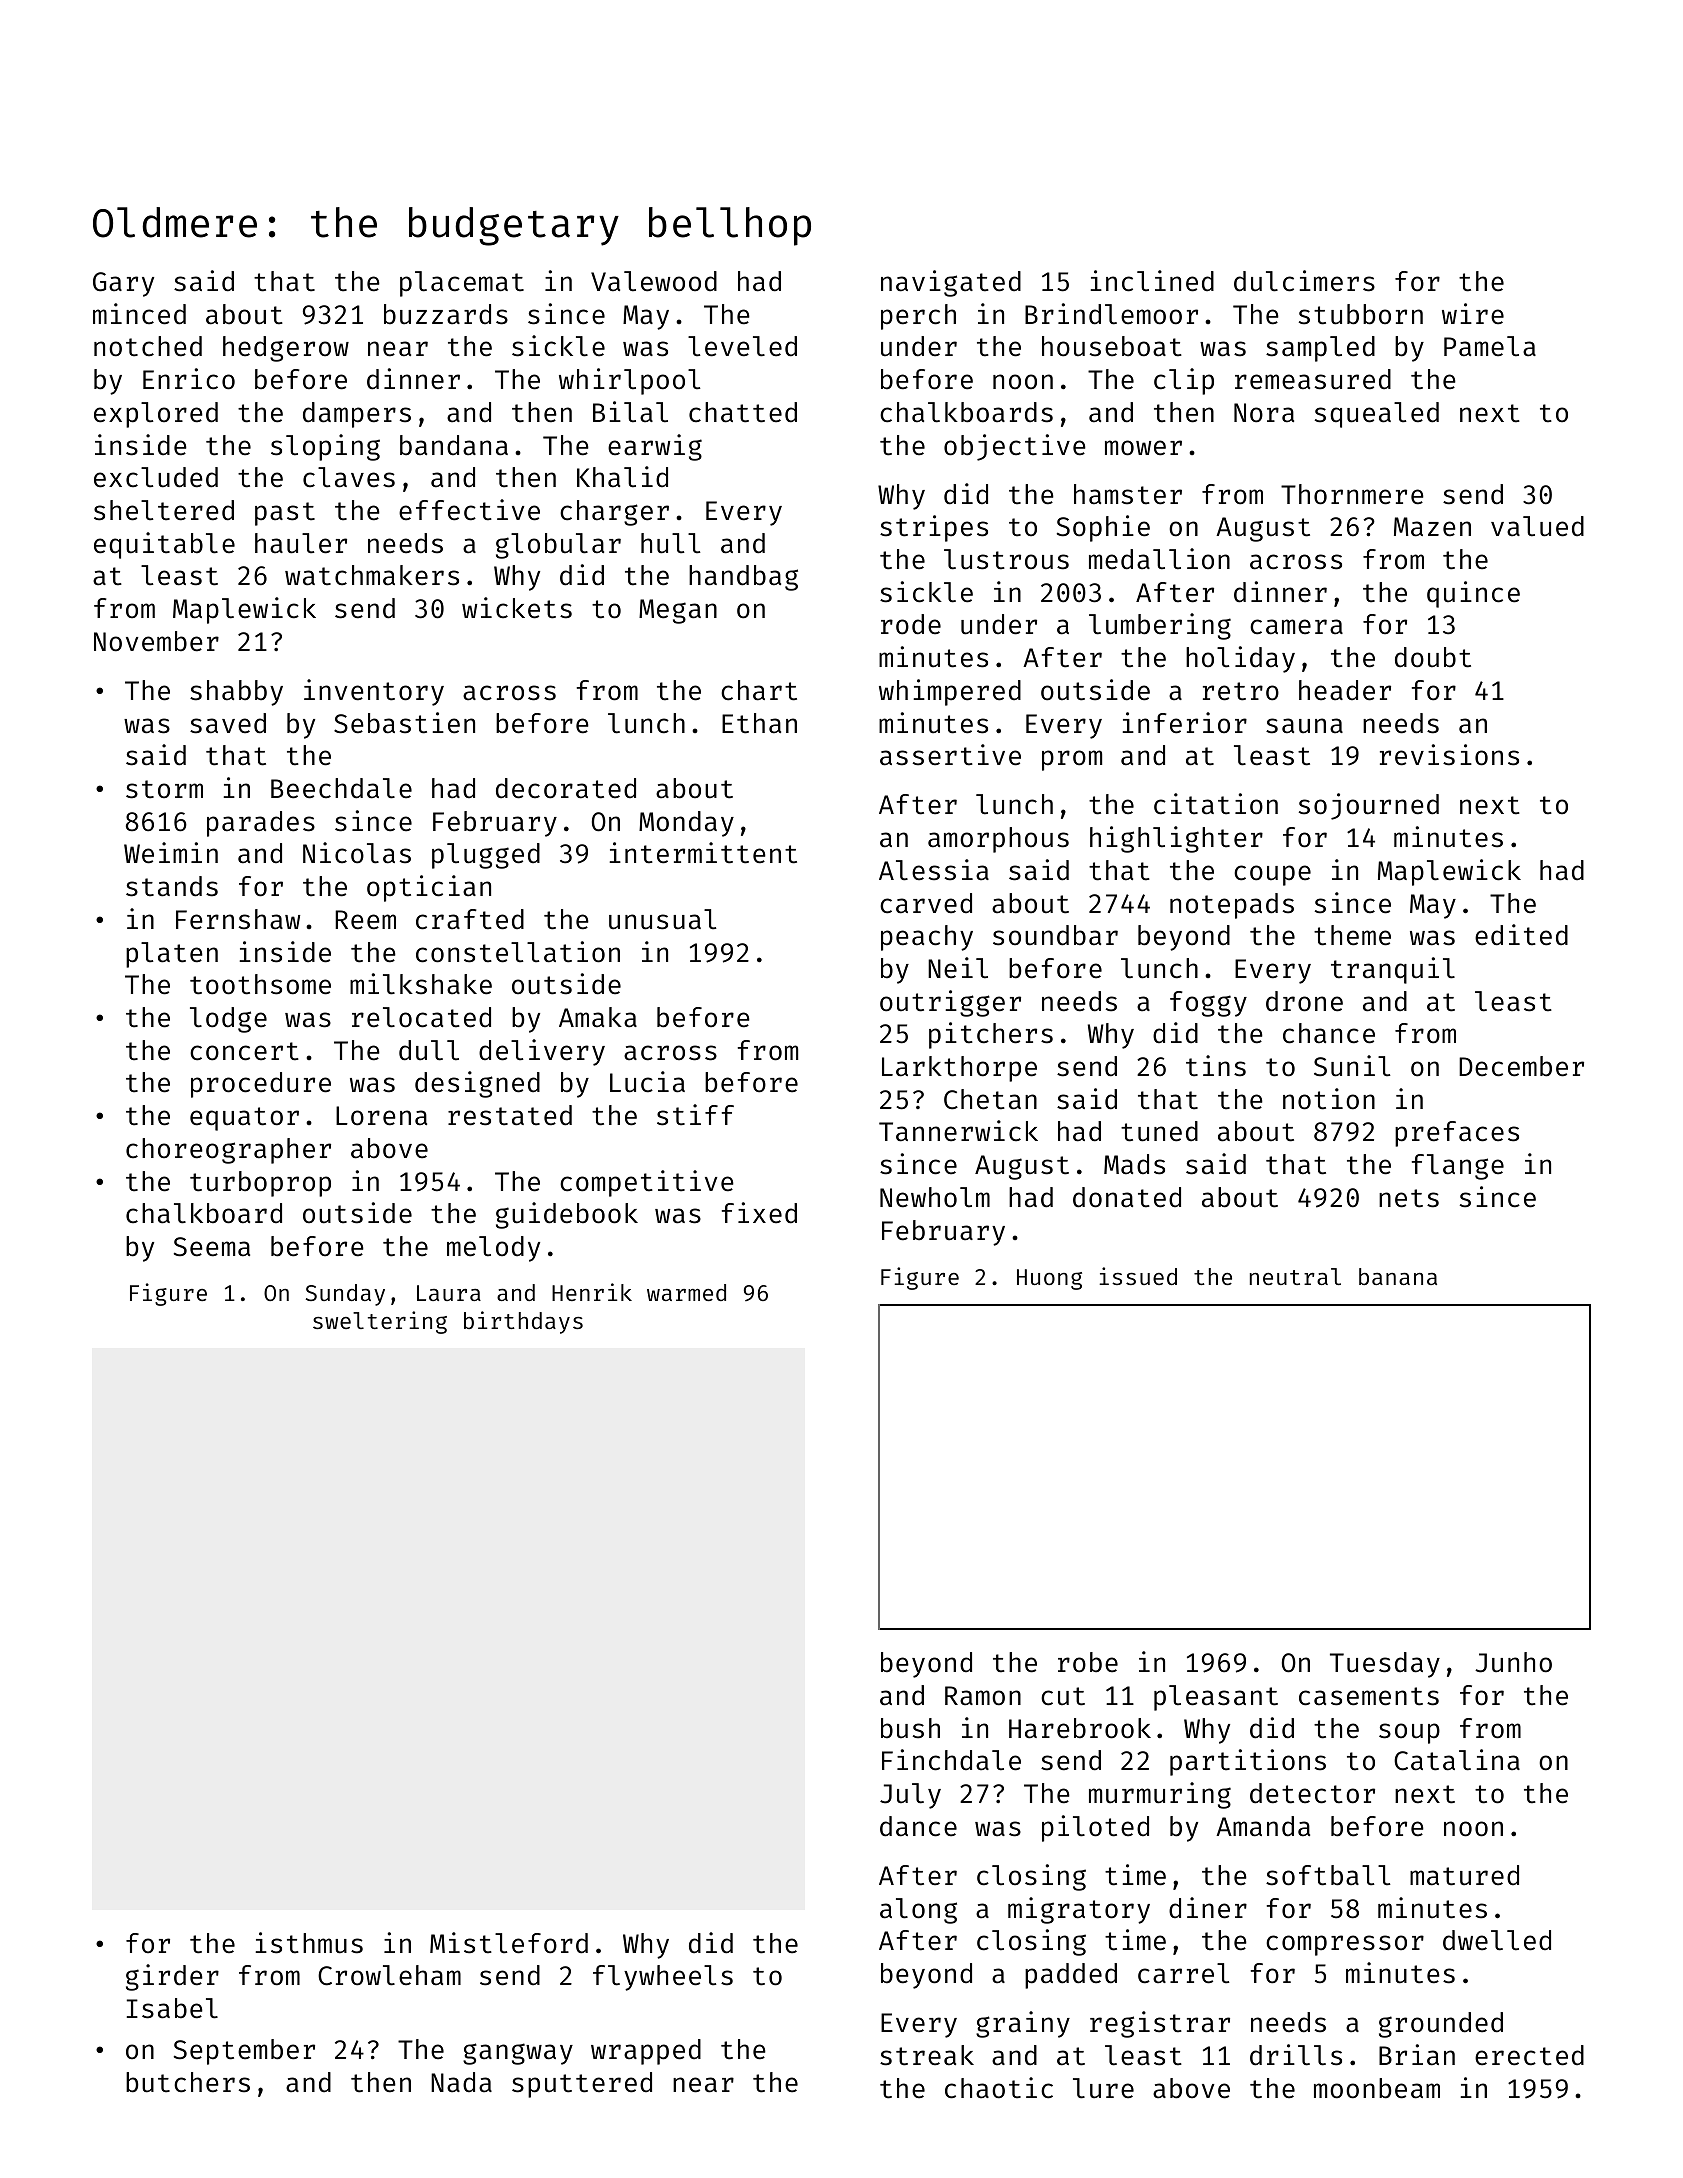 The image size is (1683, 2178). What do you see at coordinates (910, 1728) in the document?
I see `bush` at bounding box center [910, 1728].
